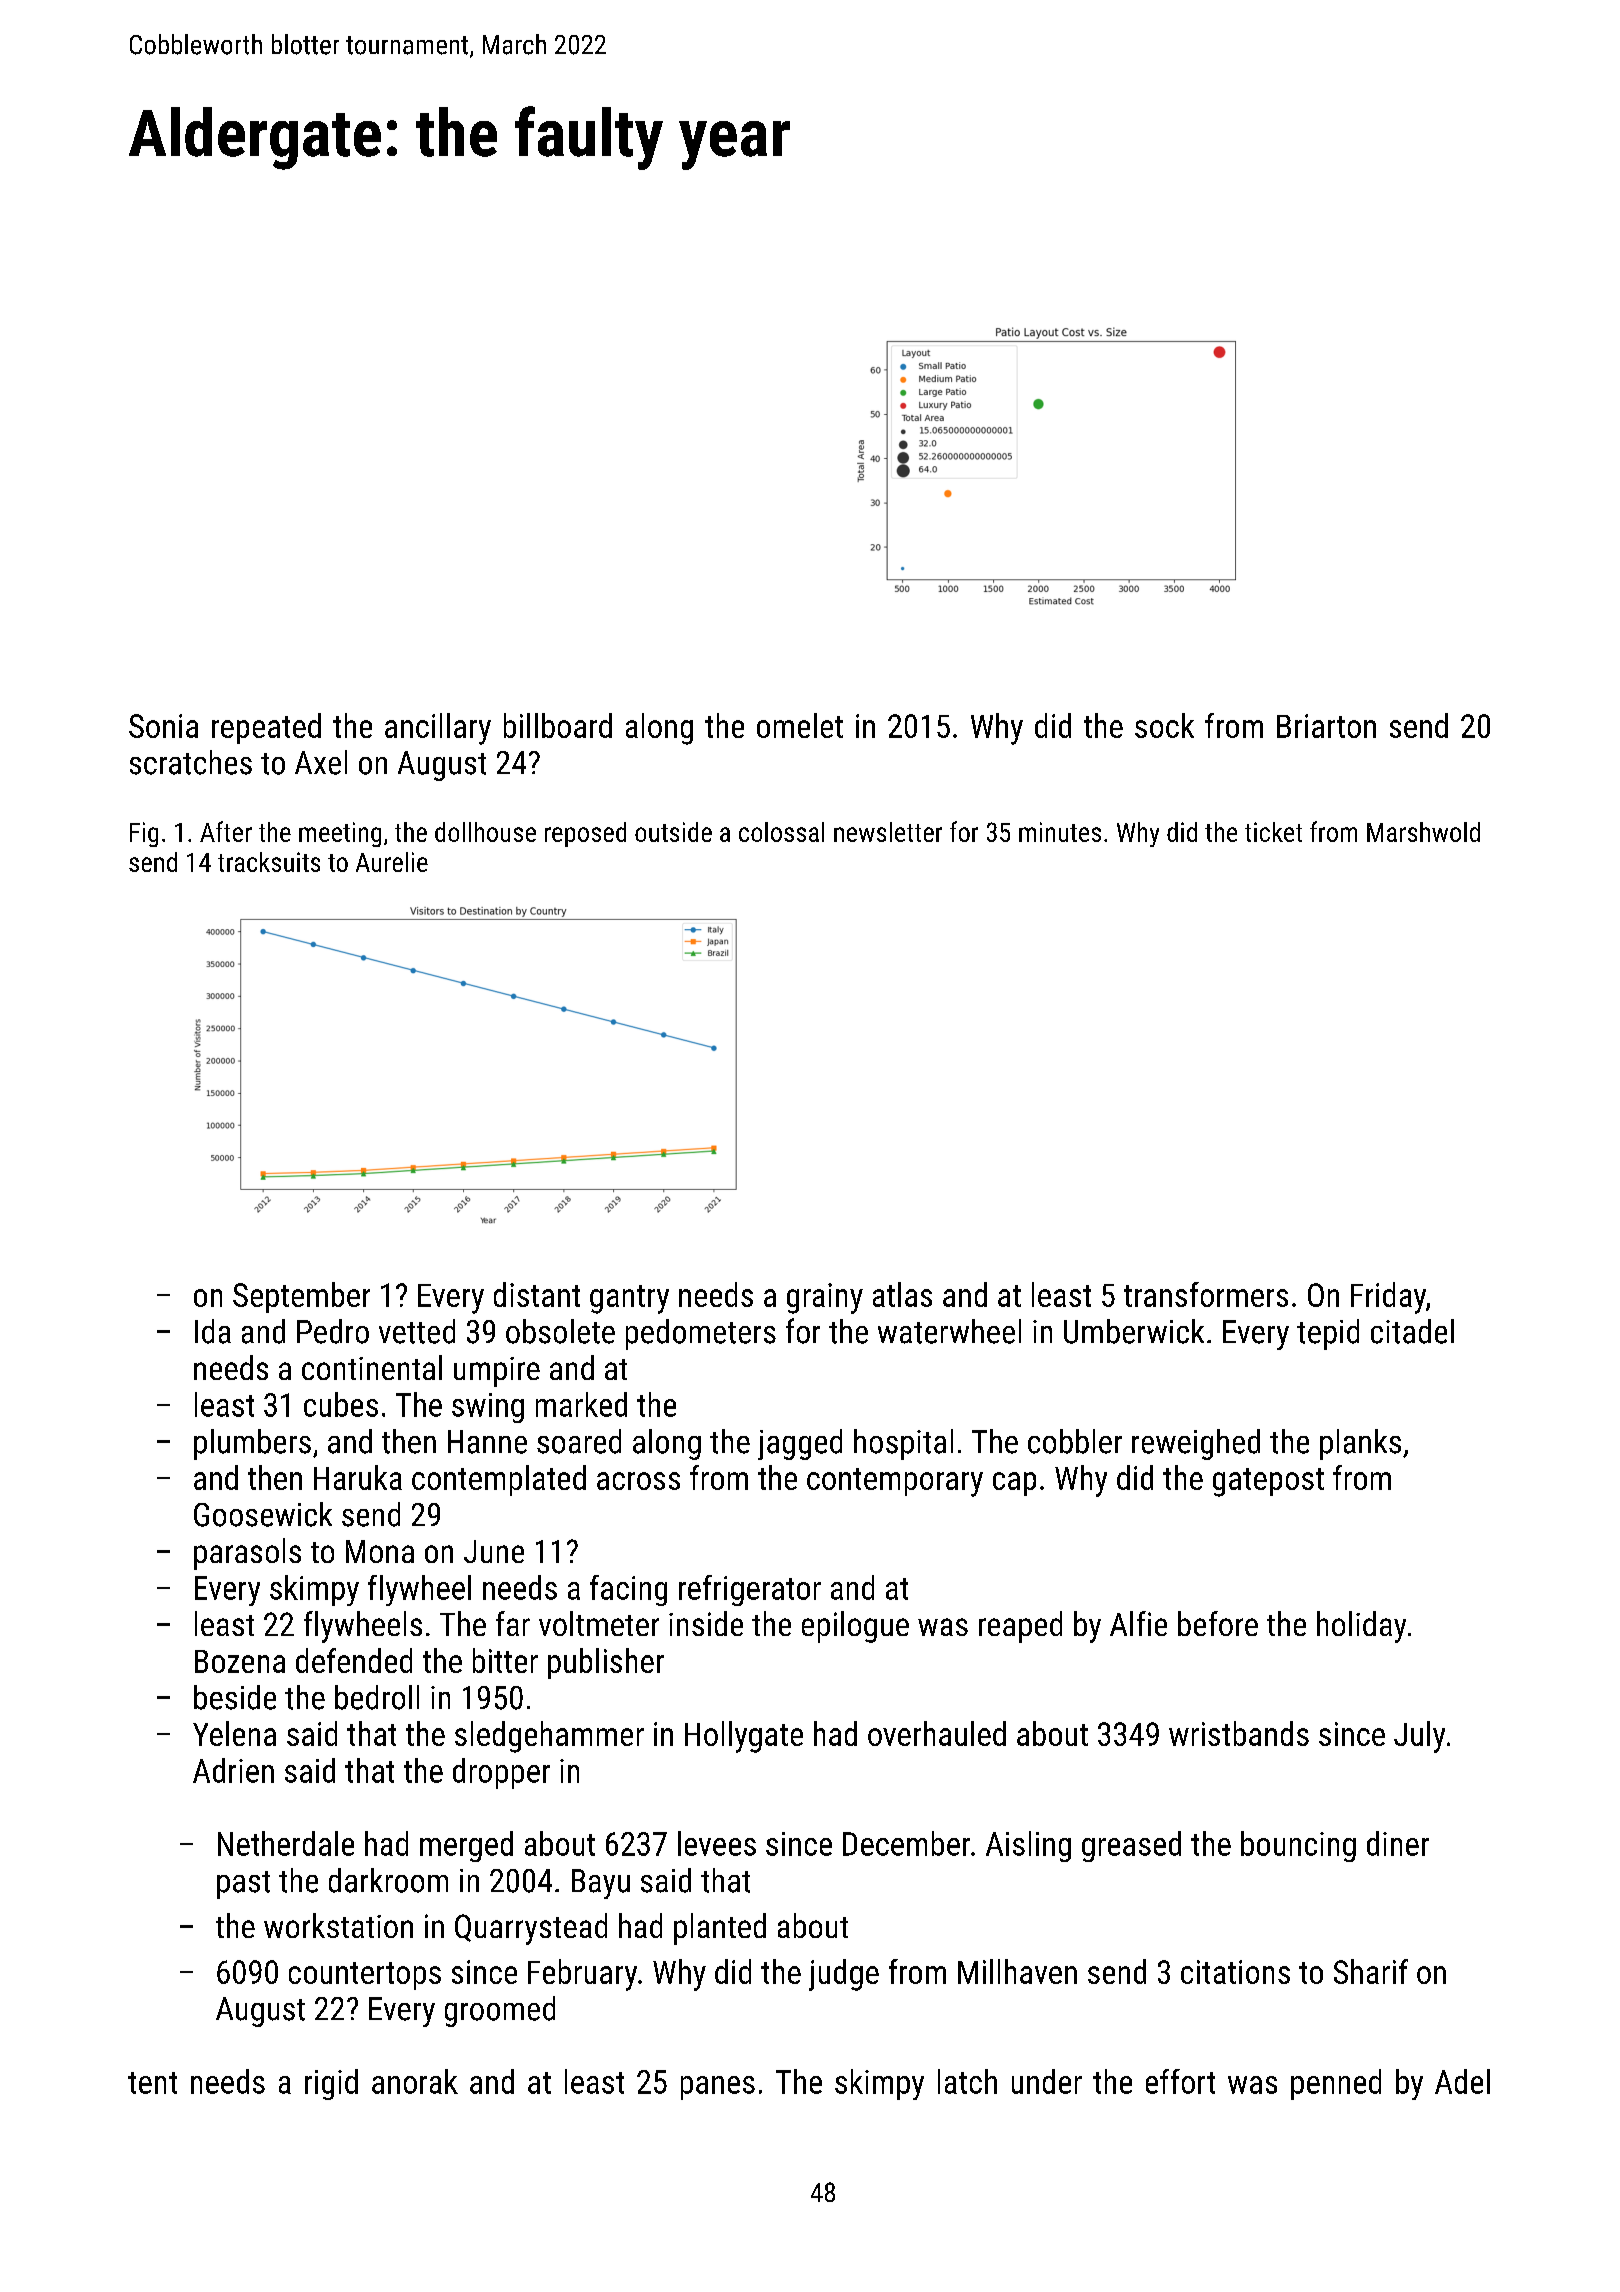 The image size is (1620, 2292). What do you see at coordinates (392, 862) in the screenshot?
I see `Aurelie` at bounding box center [392, 862].
